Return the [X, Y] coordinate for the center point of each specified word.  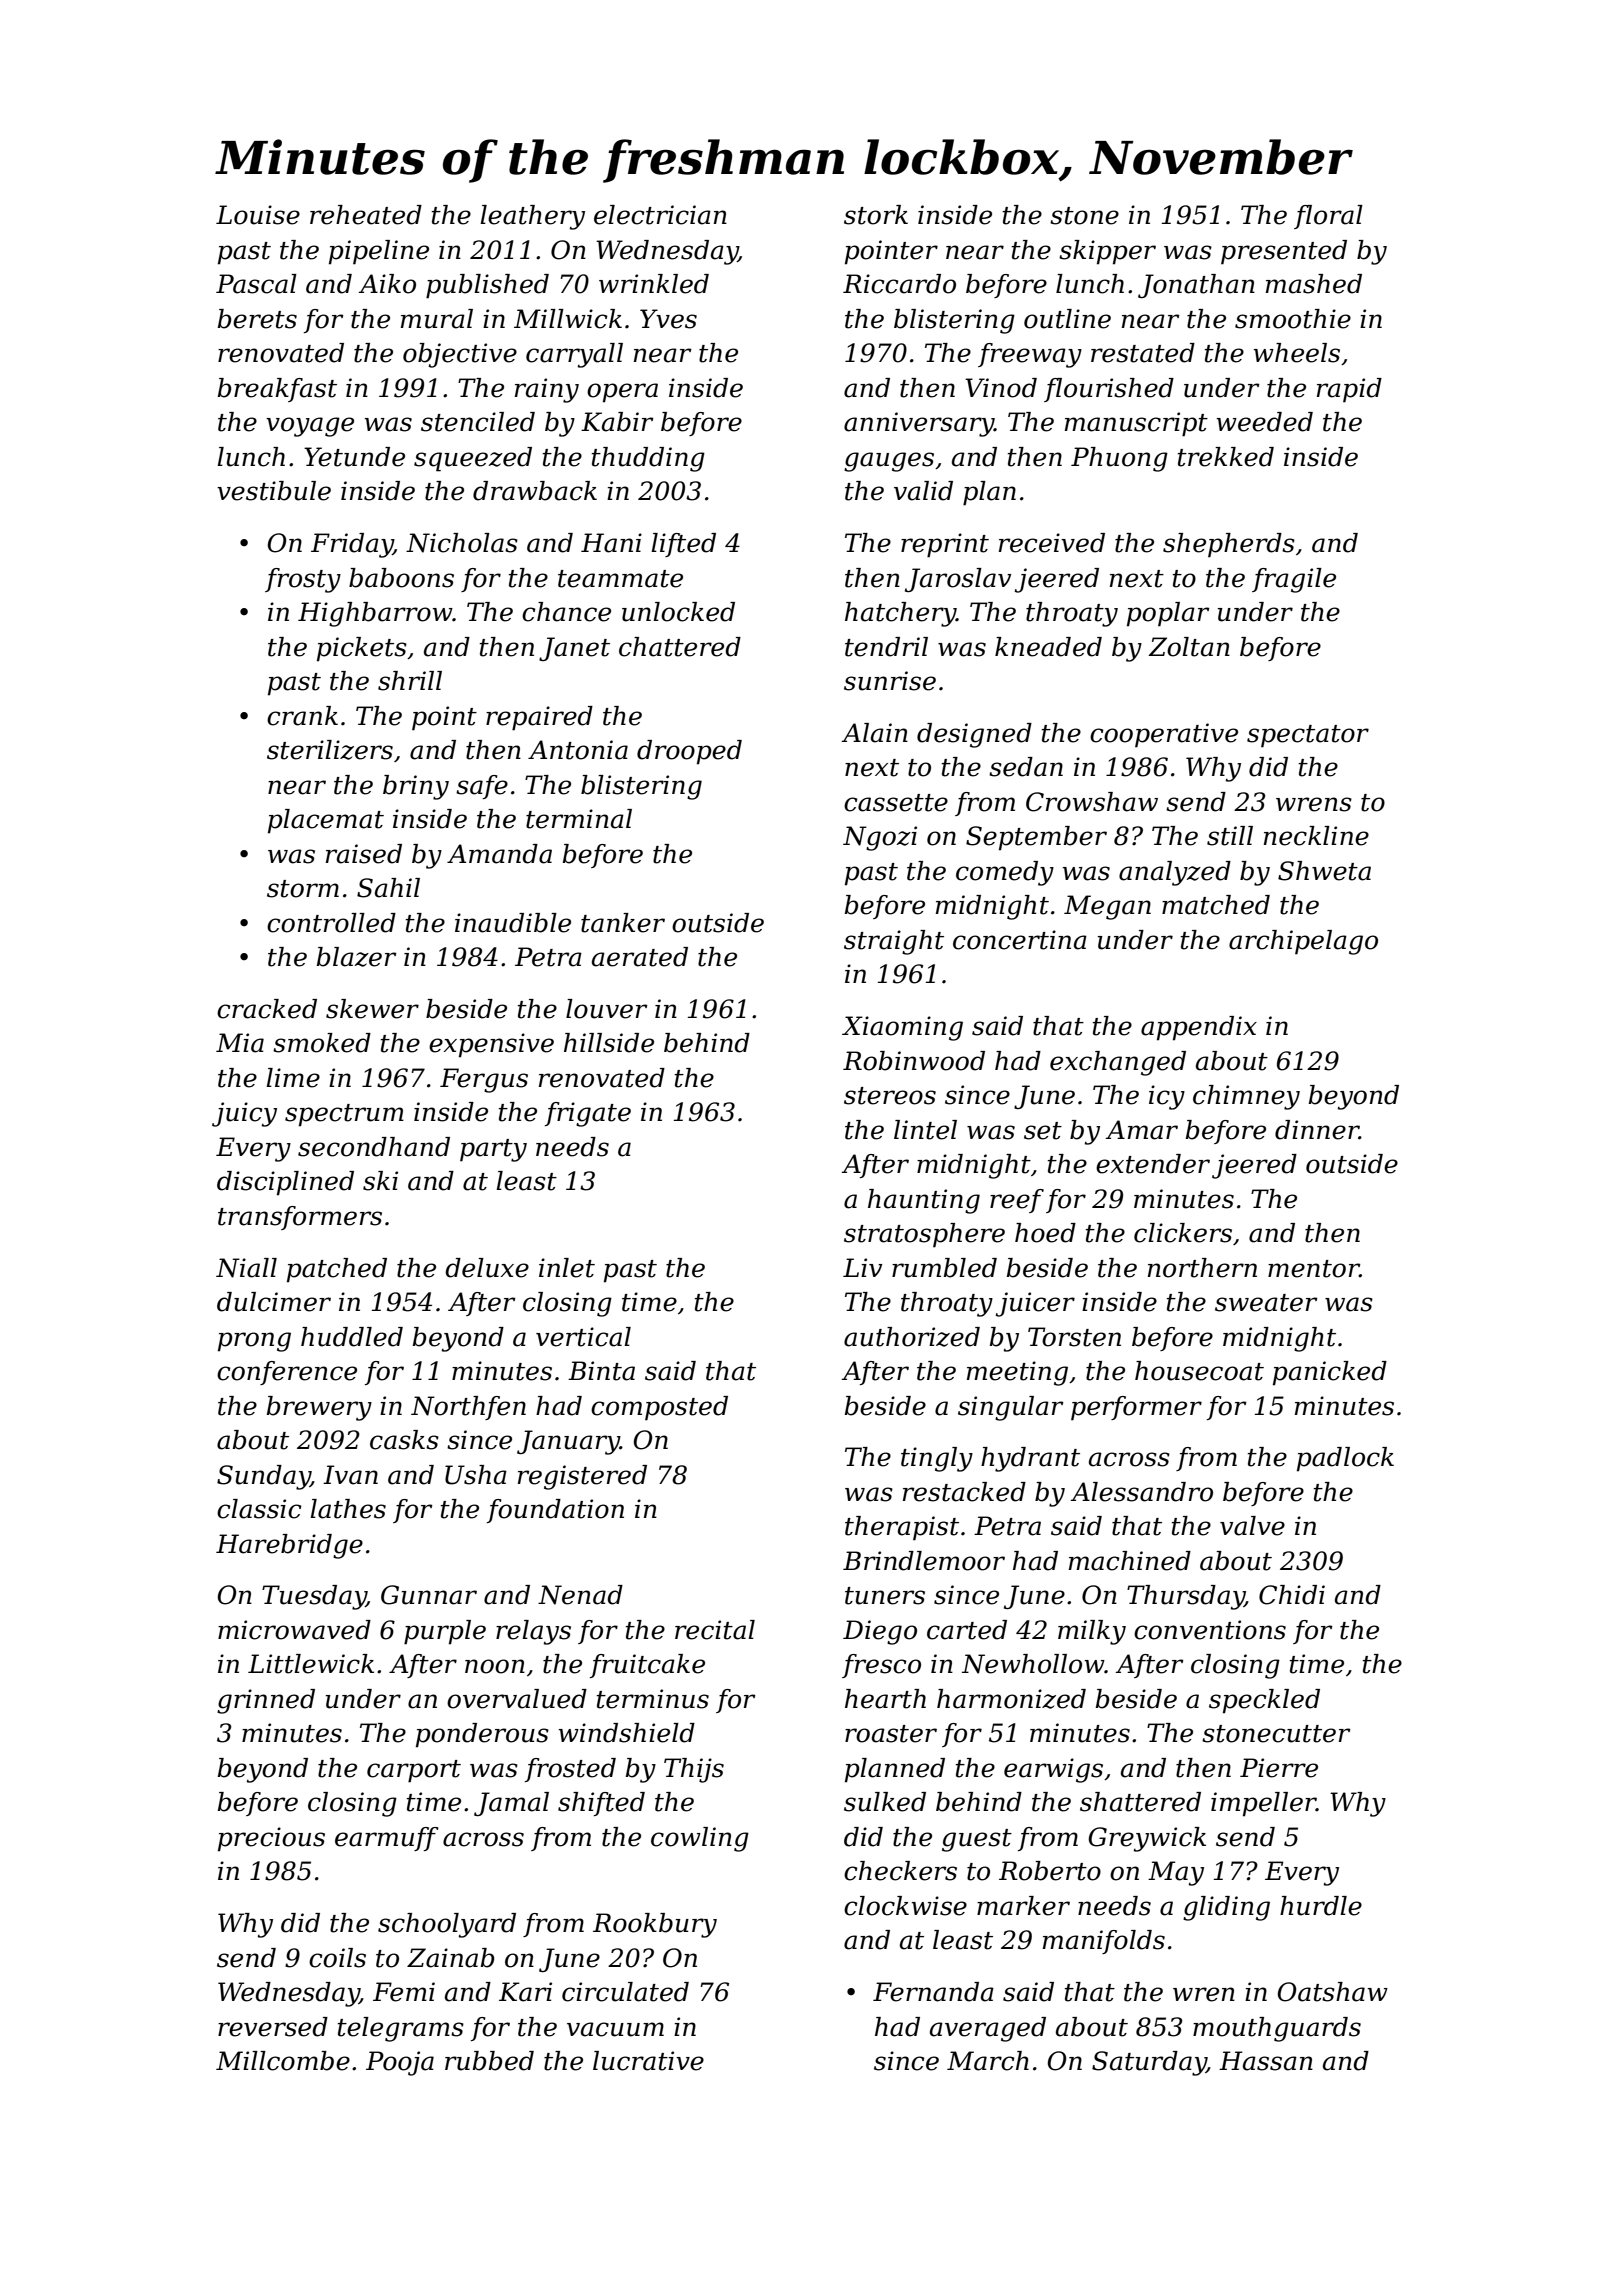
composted [659, 1408]
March [988, 2061]
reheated [366, 215]
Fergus [484, 1080]
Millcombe [283, 2061]
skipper [1107, 252]
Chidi [1292, 1595]
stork [876, 215]
